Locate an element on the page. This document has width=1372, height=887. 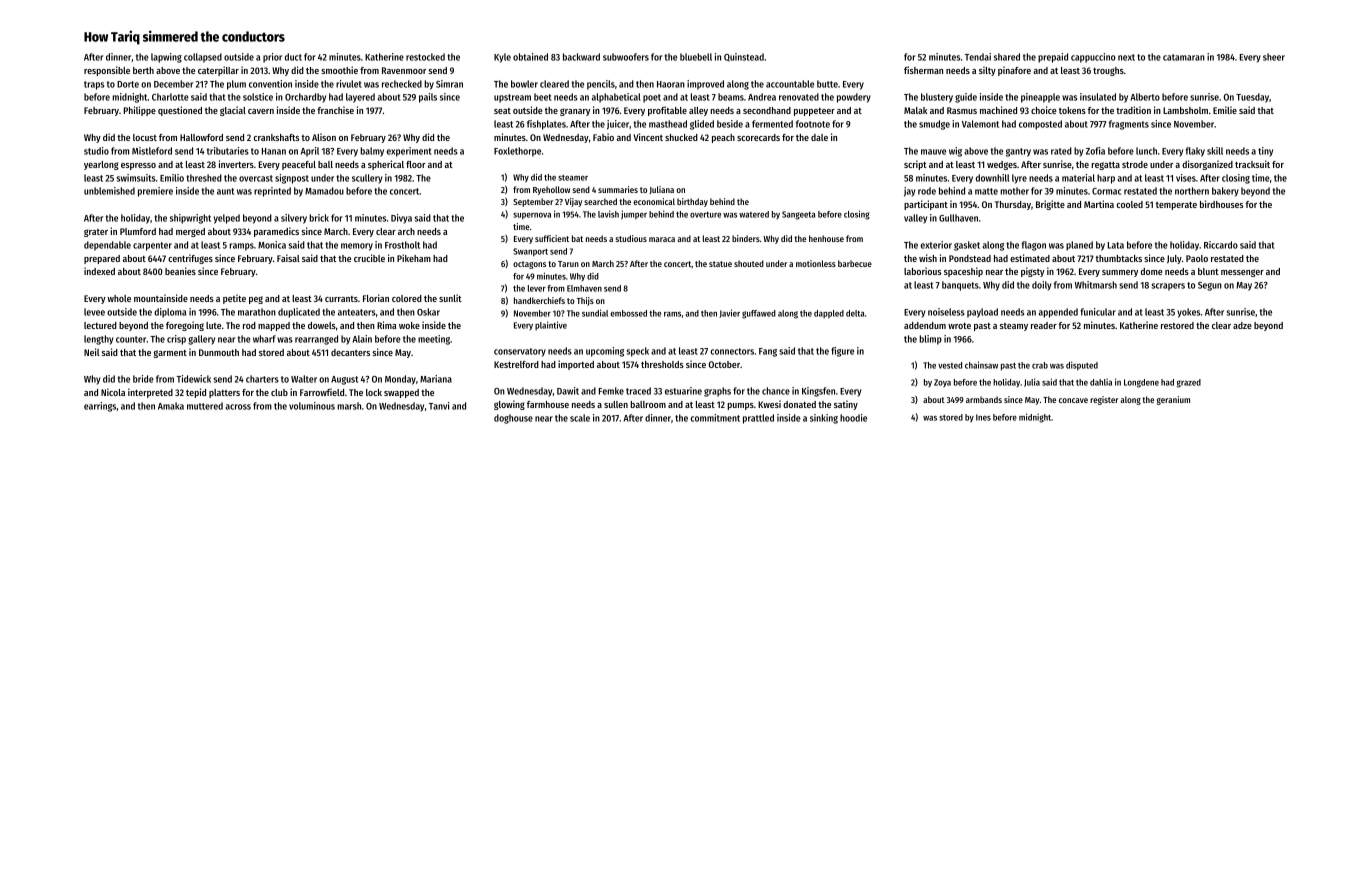
decanters is located at coordinates (350, 352).
